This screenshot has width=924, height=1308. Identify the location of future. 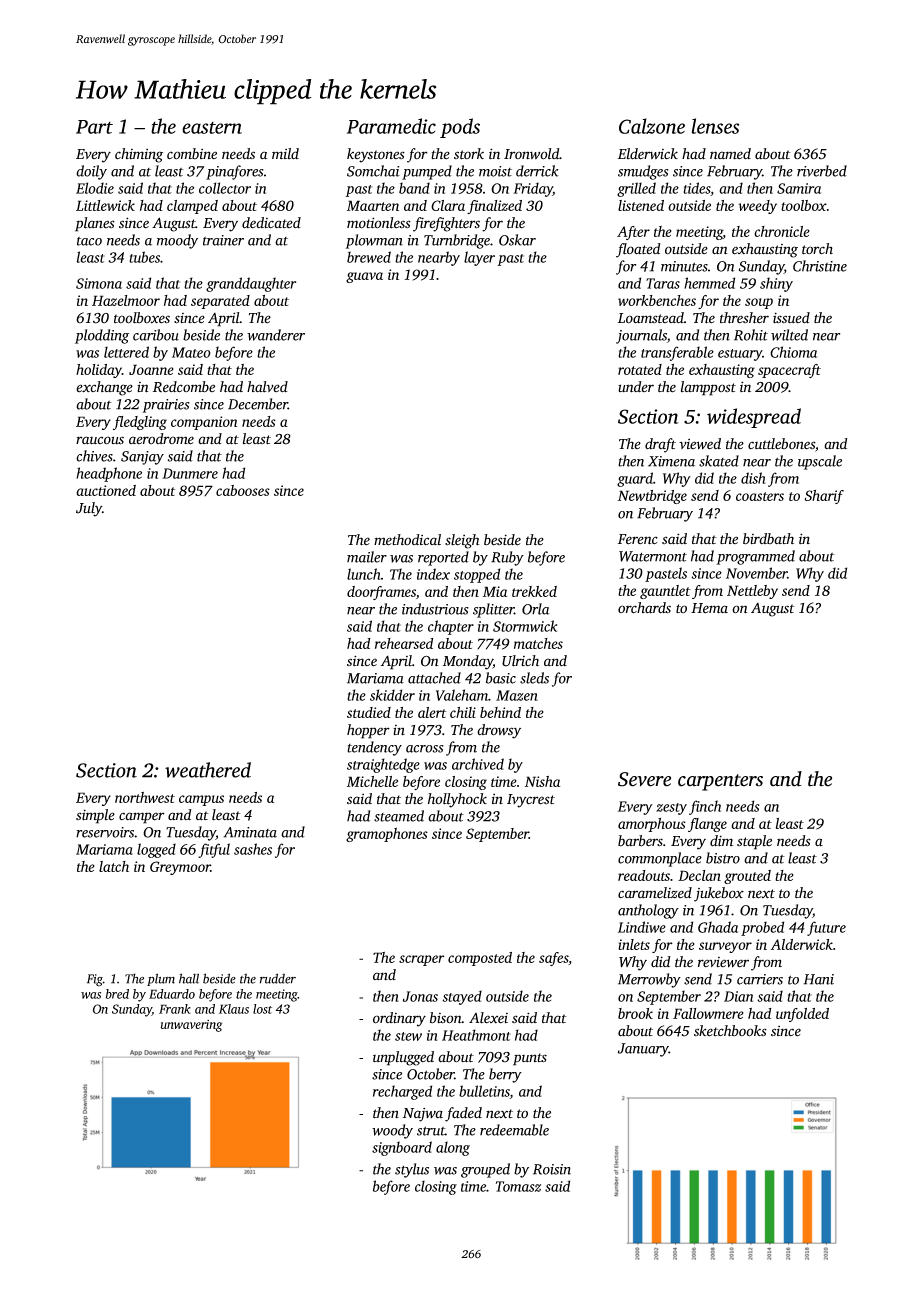
(826, 928).
